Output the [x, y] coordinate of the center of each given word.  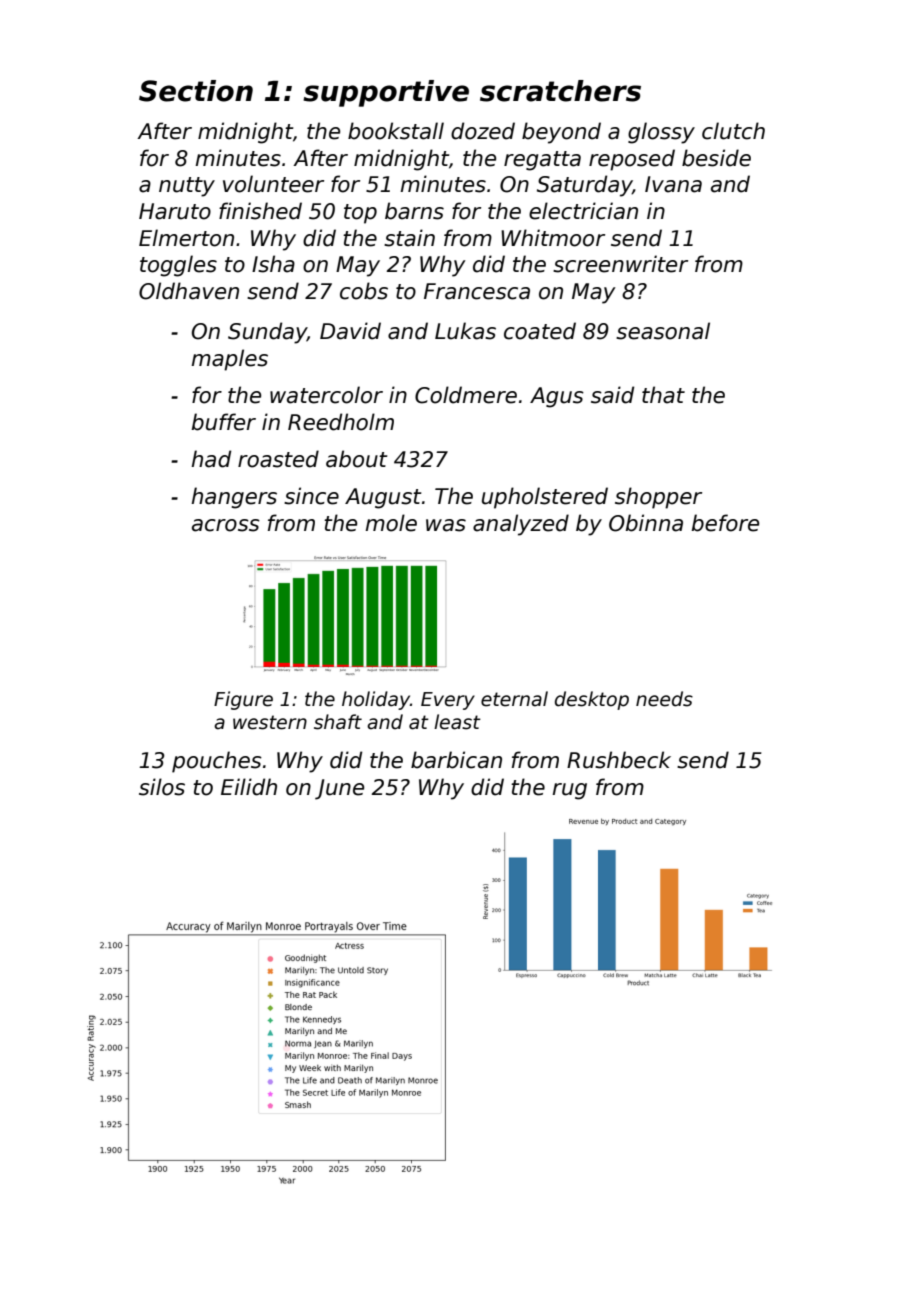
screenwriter [620, 264]
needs [664, 699]
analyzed [521, 525]
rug [569, 791]
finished [260, 211]
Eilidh [249, 787]
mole [391, 523]
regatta [542, 161]
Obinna [646, 523]
